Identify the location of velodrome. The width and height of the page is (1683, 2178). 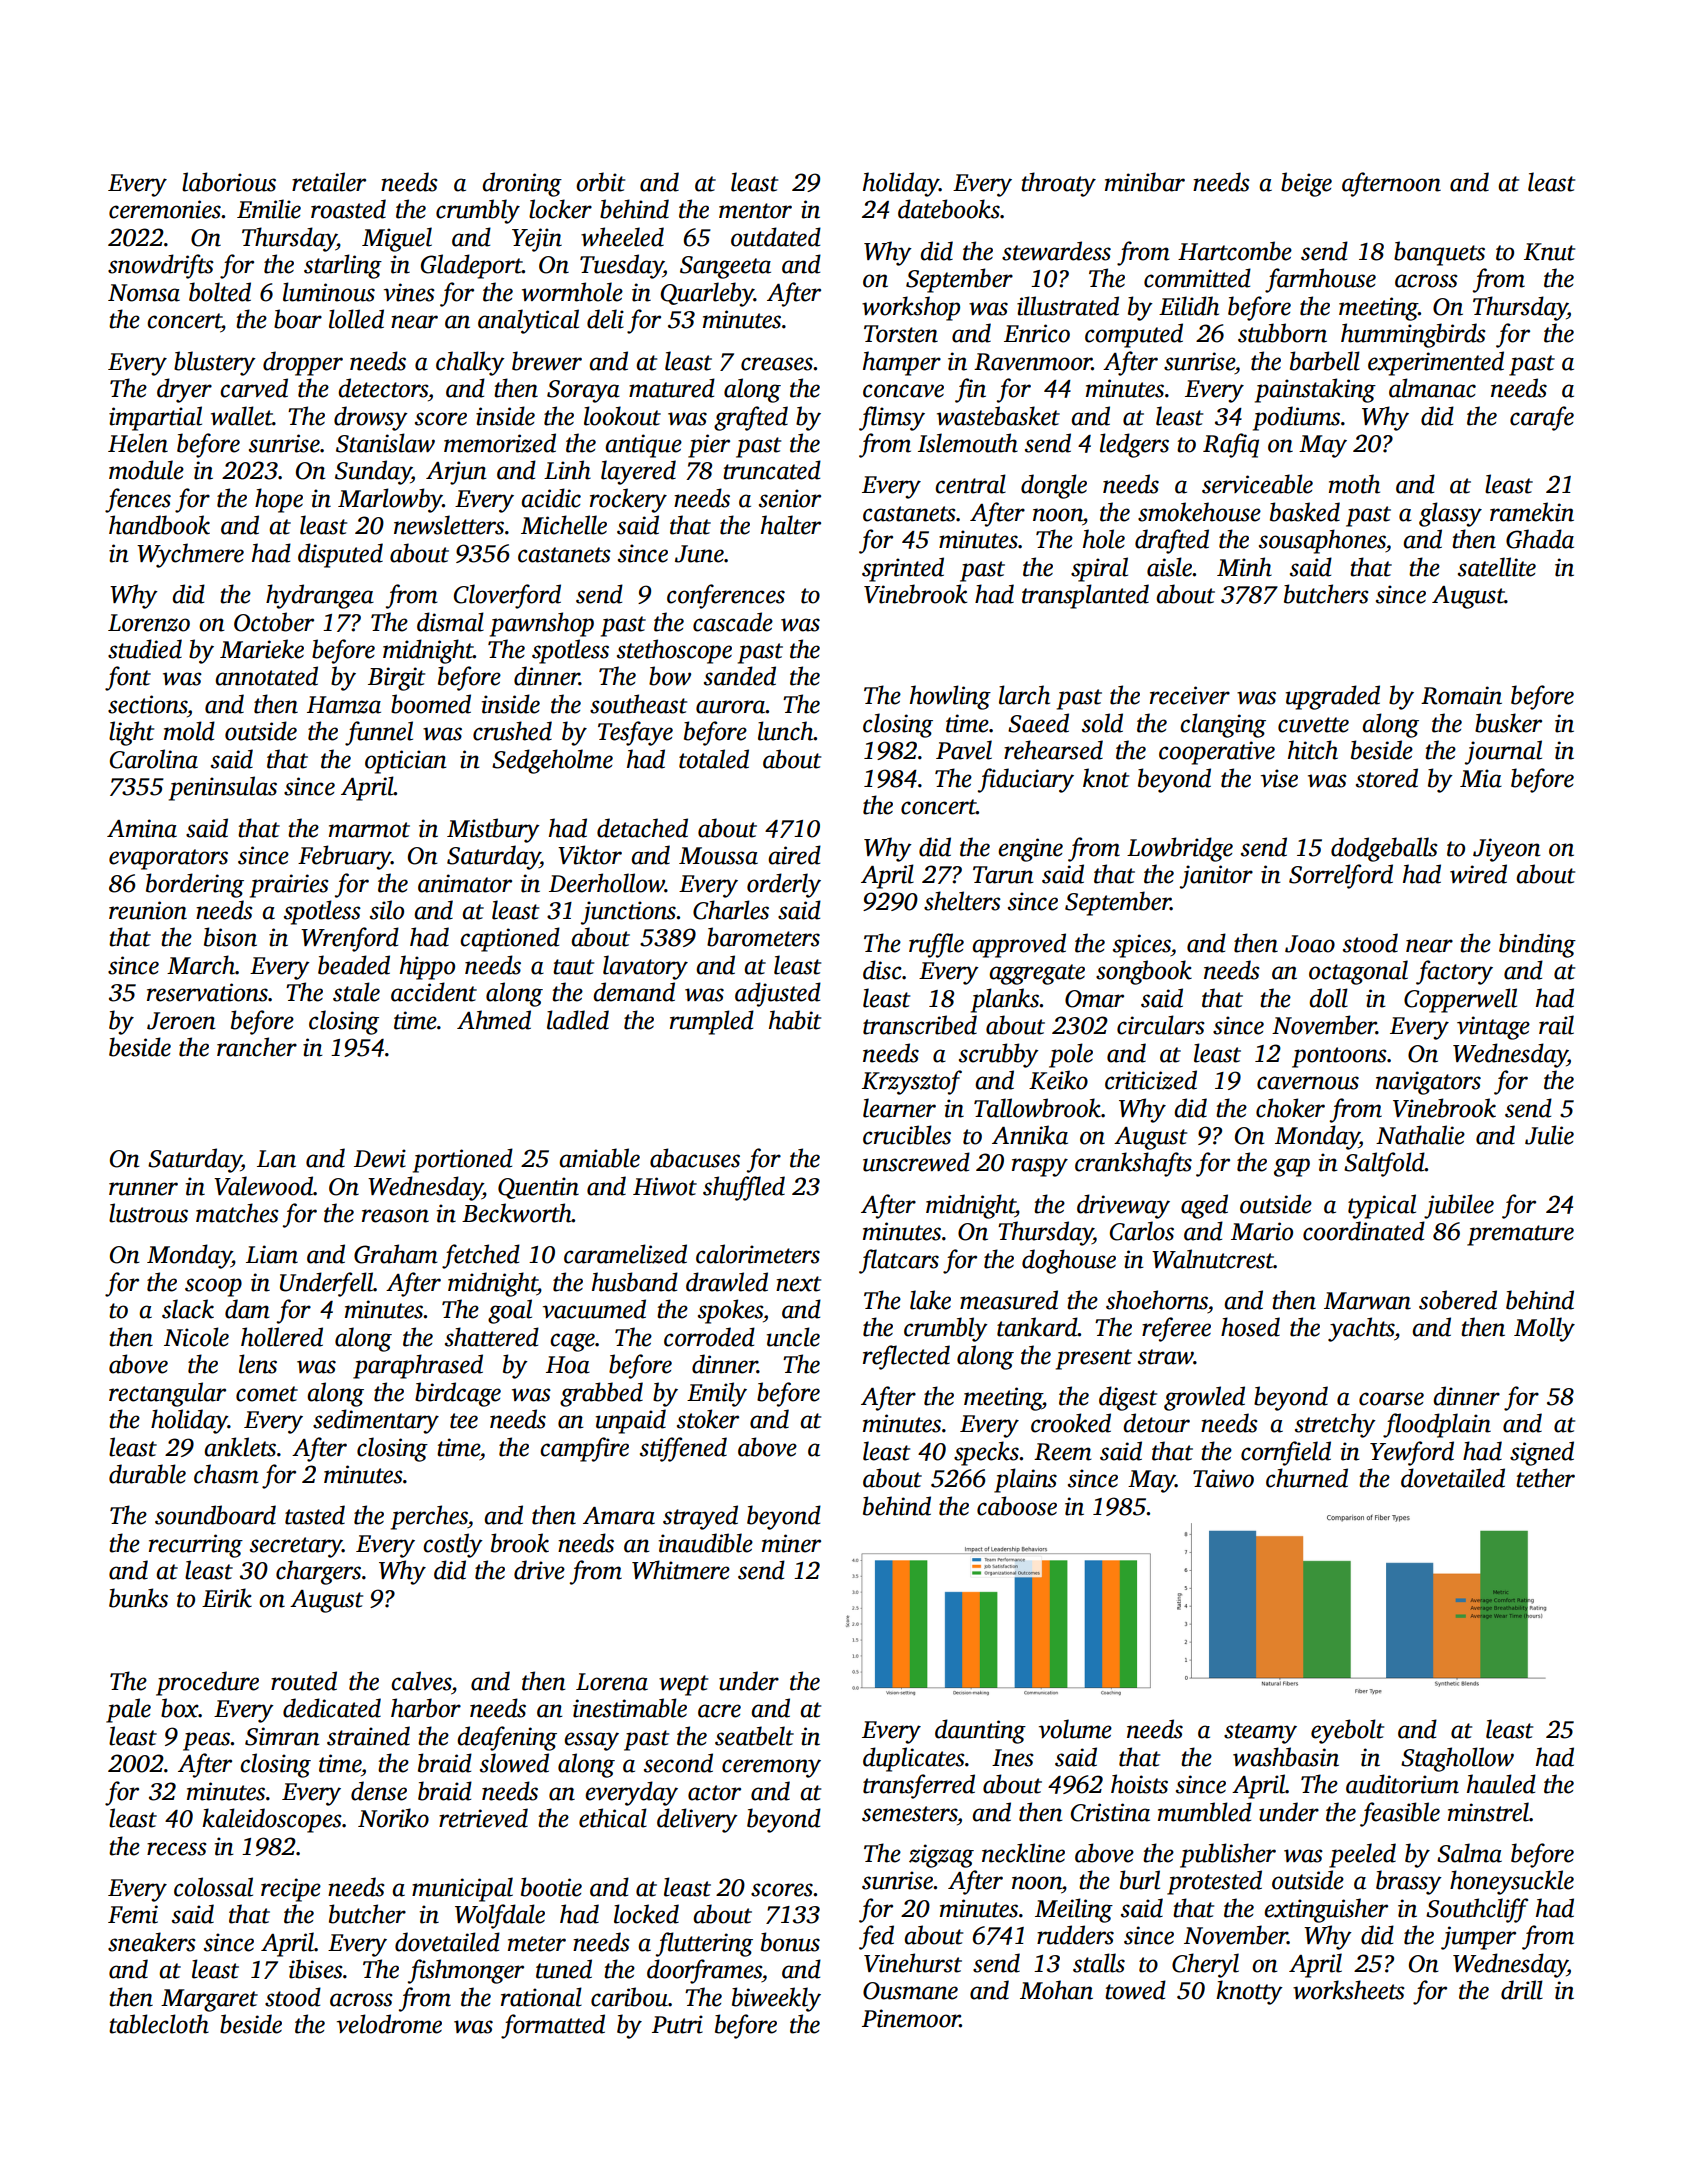
(389, 2024).
